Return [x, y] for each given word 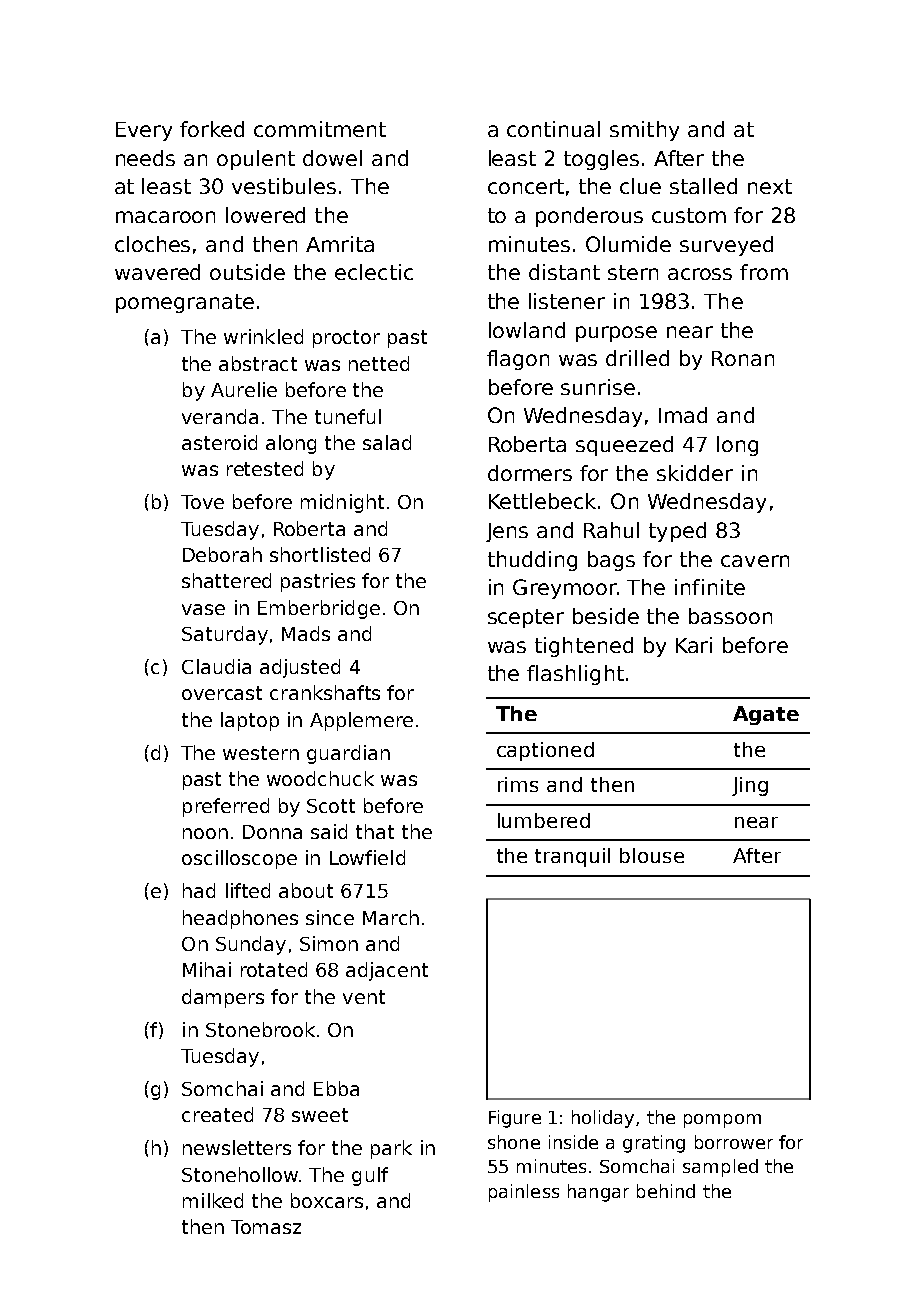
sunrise [598, 387]
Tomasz [266, 1227]
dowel [332, 158]
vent [364, 997]
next [770, 186]
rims [518, 784]
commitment [320, 129]
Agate [766, 715]
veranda [220, 416]
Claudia [216, 666]
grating [654, 1144]
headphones [240, 919]
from [764, 272]
